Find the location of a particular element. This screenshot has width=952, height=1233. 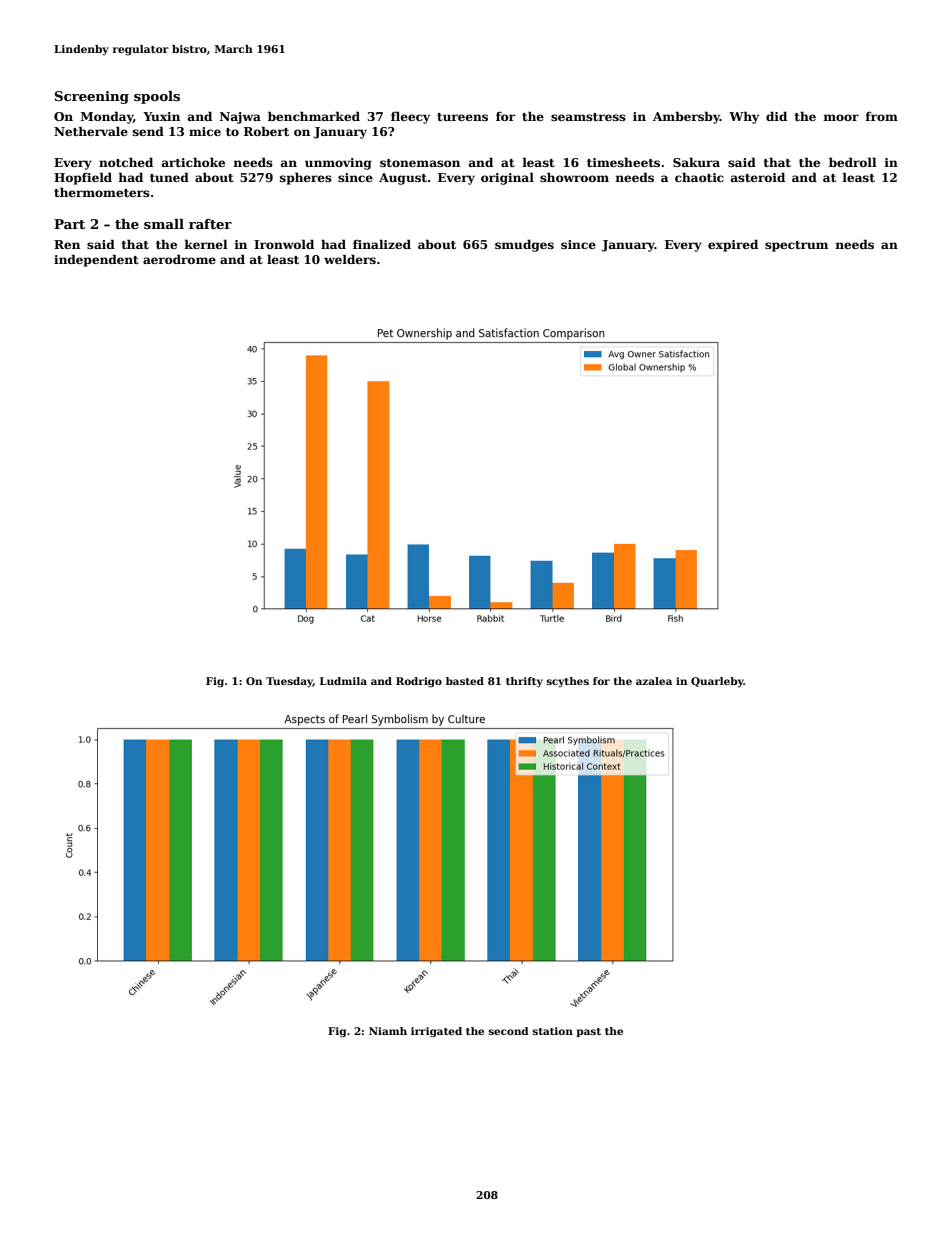

Ludmila is located at coordinates (343, 681).
